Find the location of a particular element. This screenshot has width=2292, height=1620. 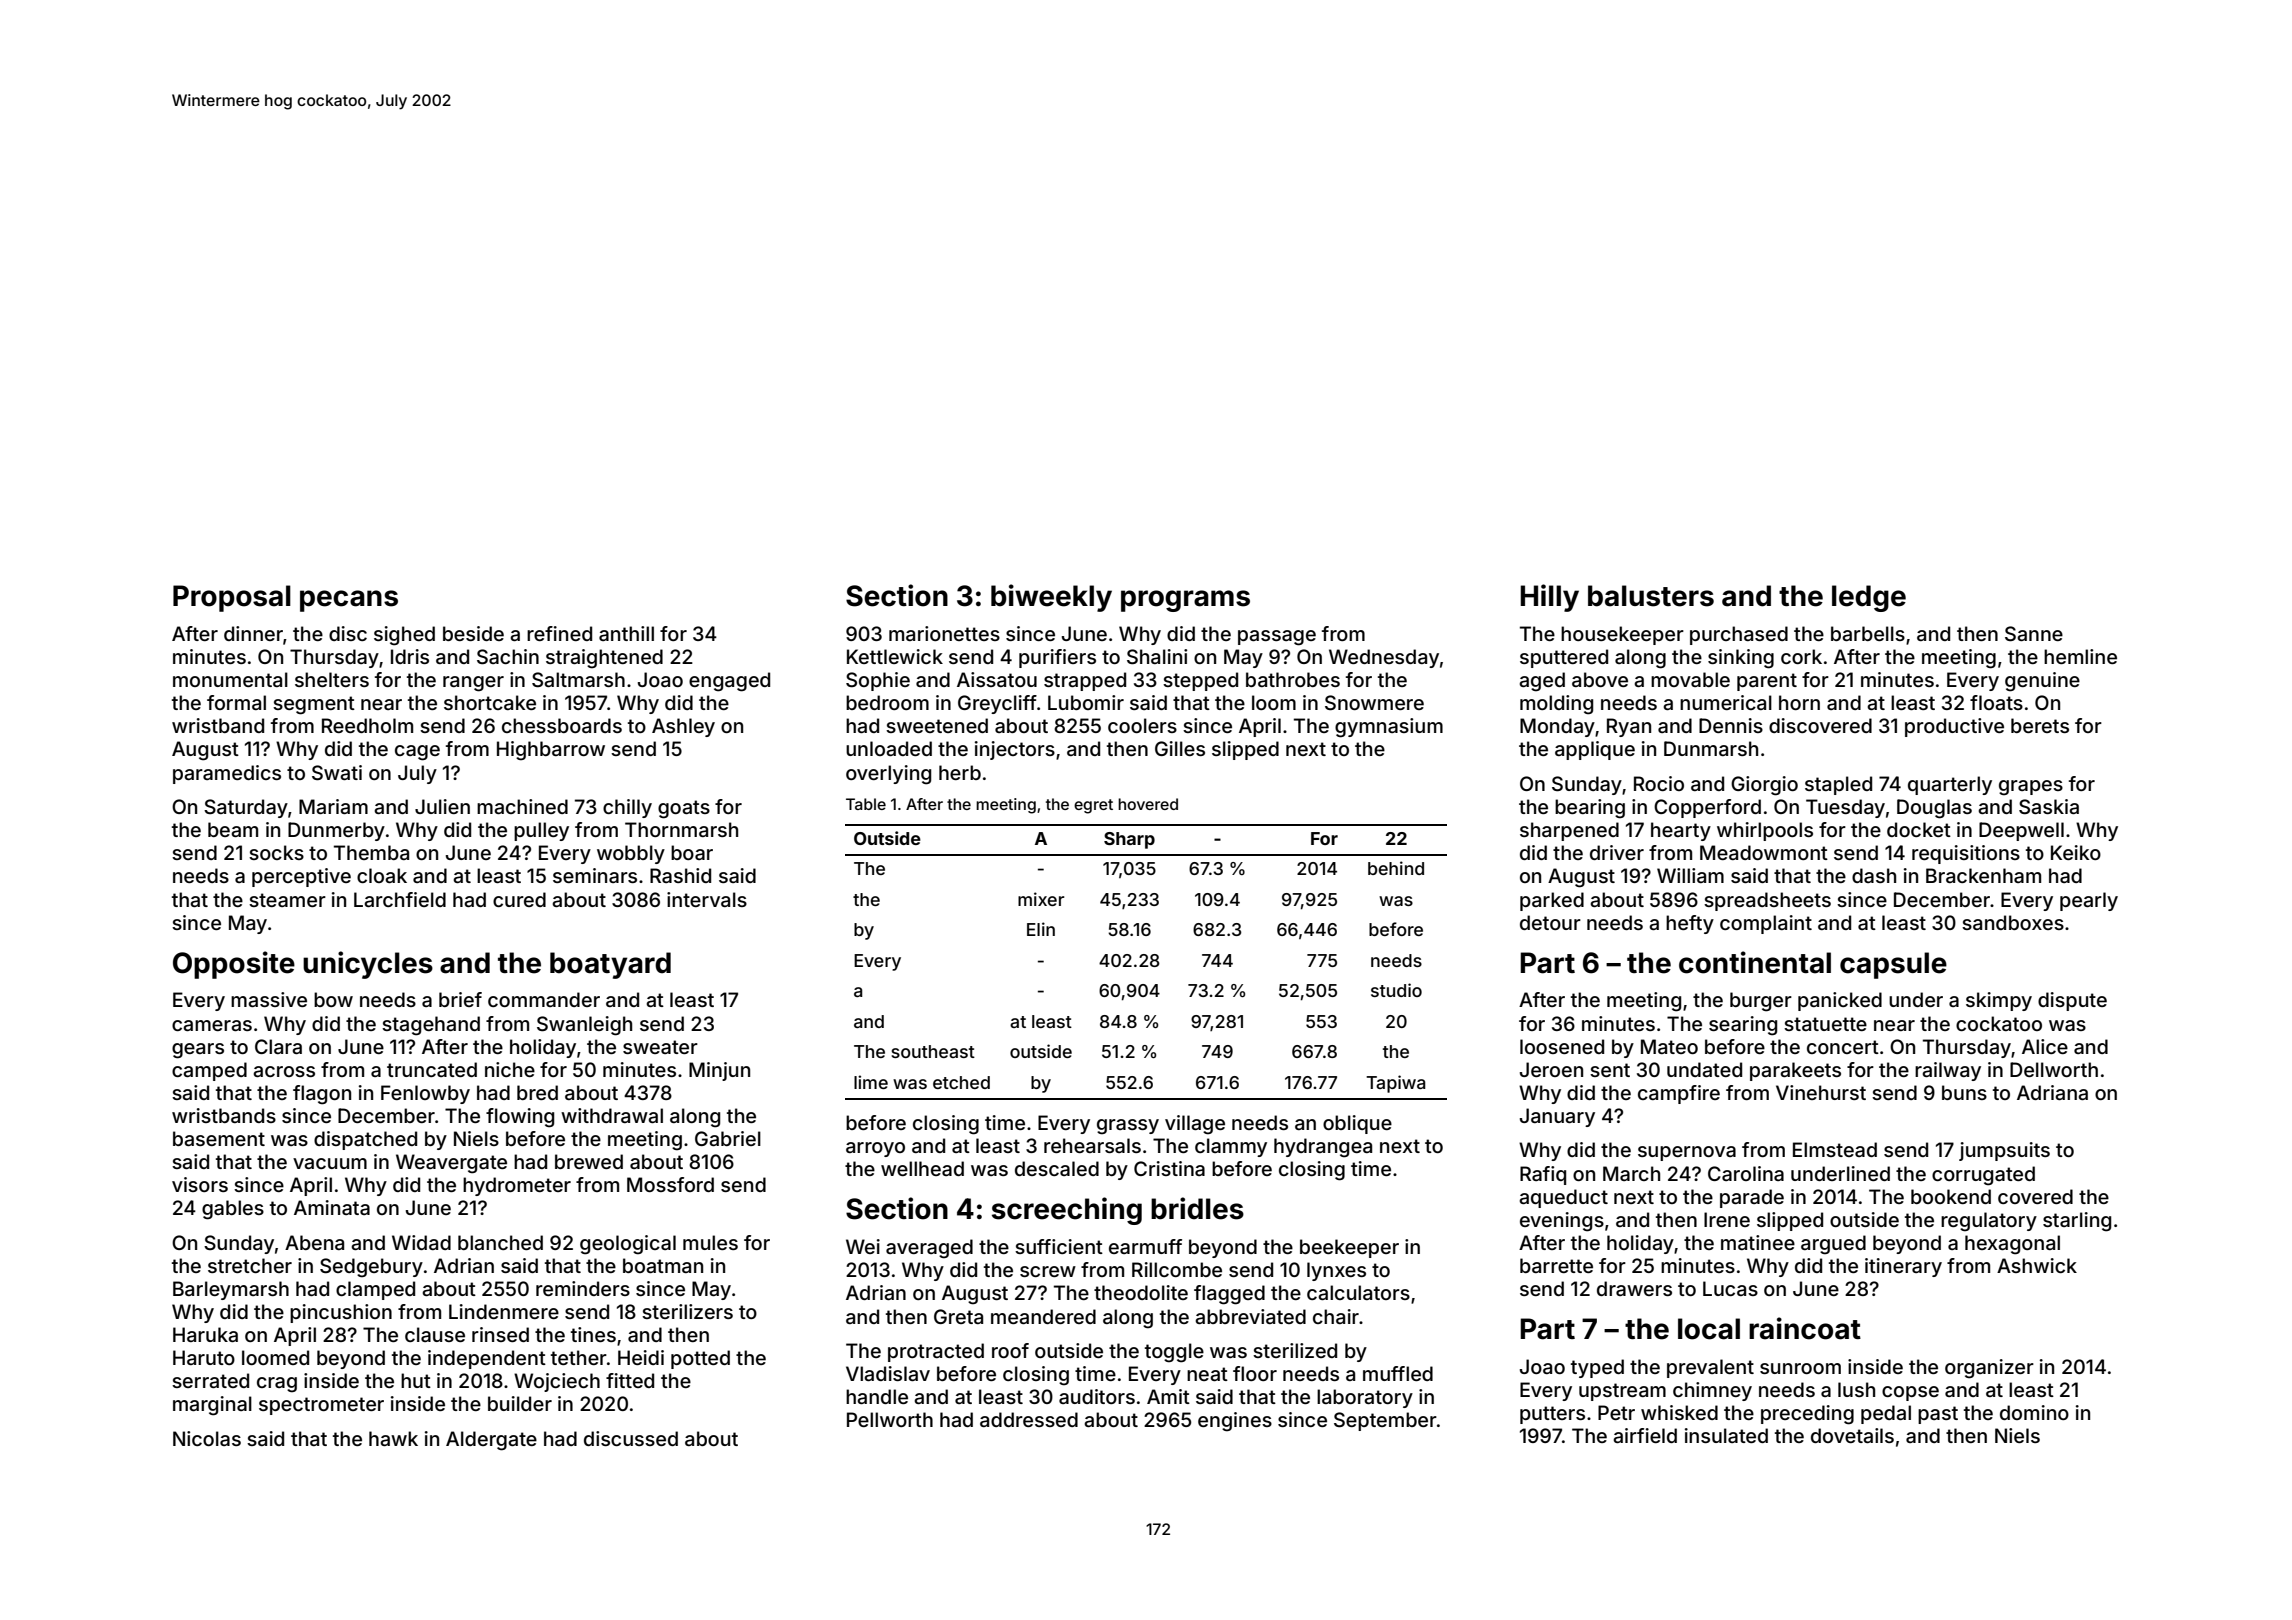

programs is located at coordinates (1185, 601).
